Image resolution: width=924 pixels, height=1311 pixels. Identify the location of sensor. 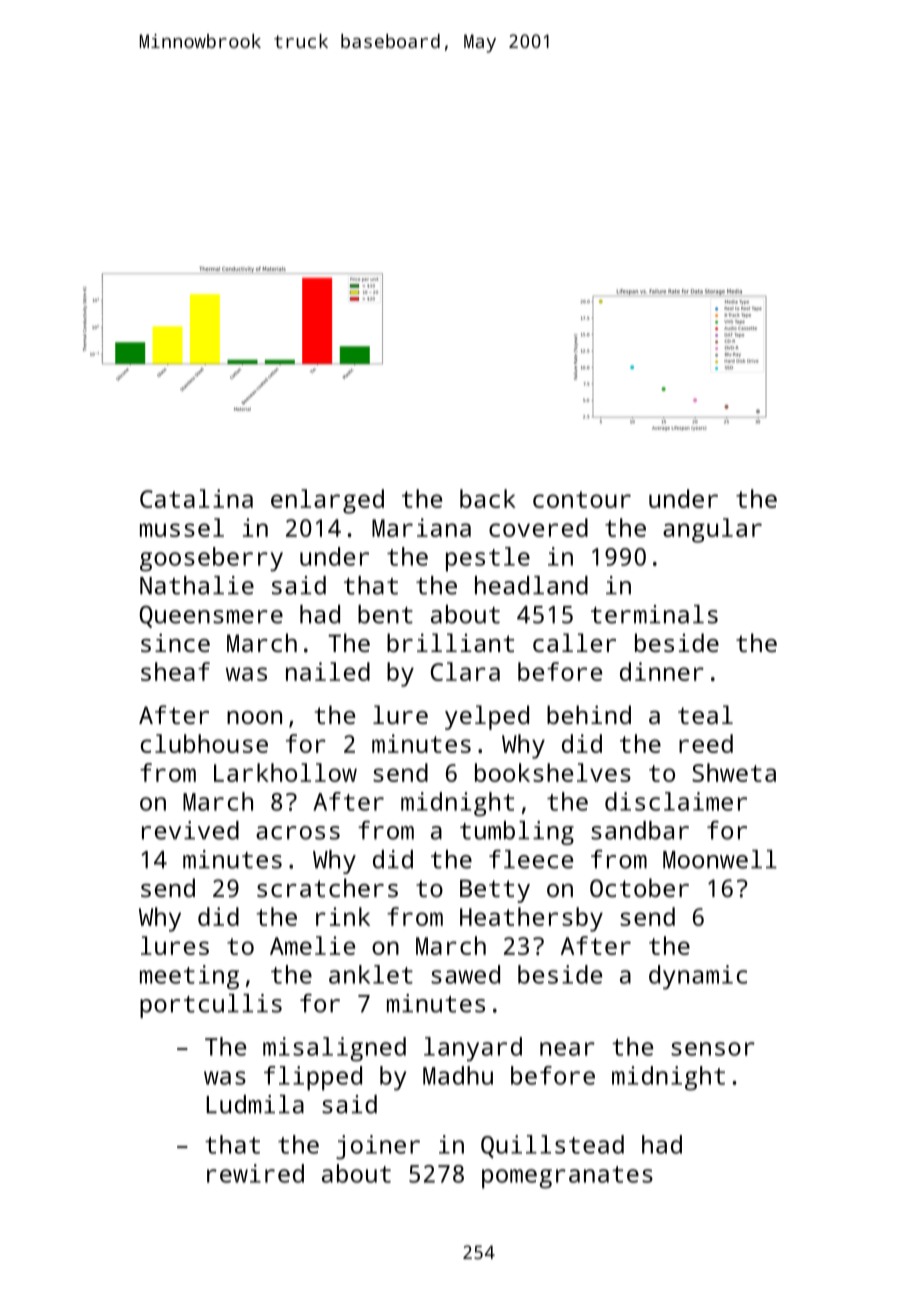
(713, 1049).
